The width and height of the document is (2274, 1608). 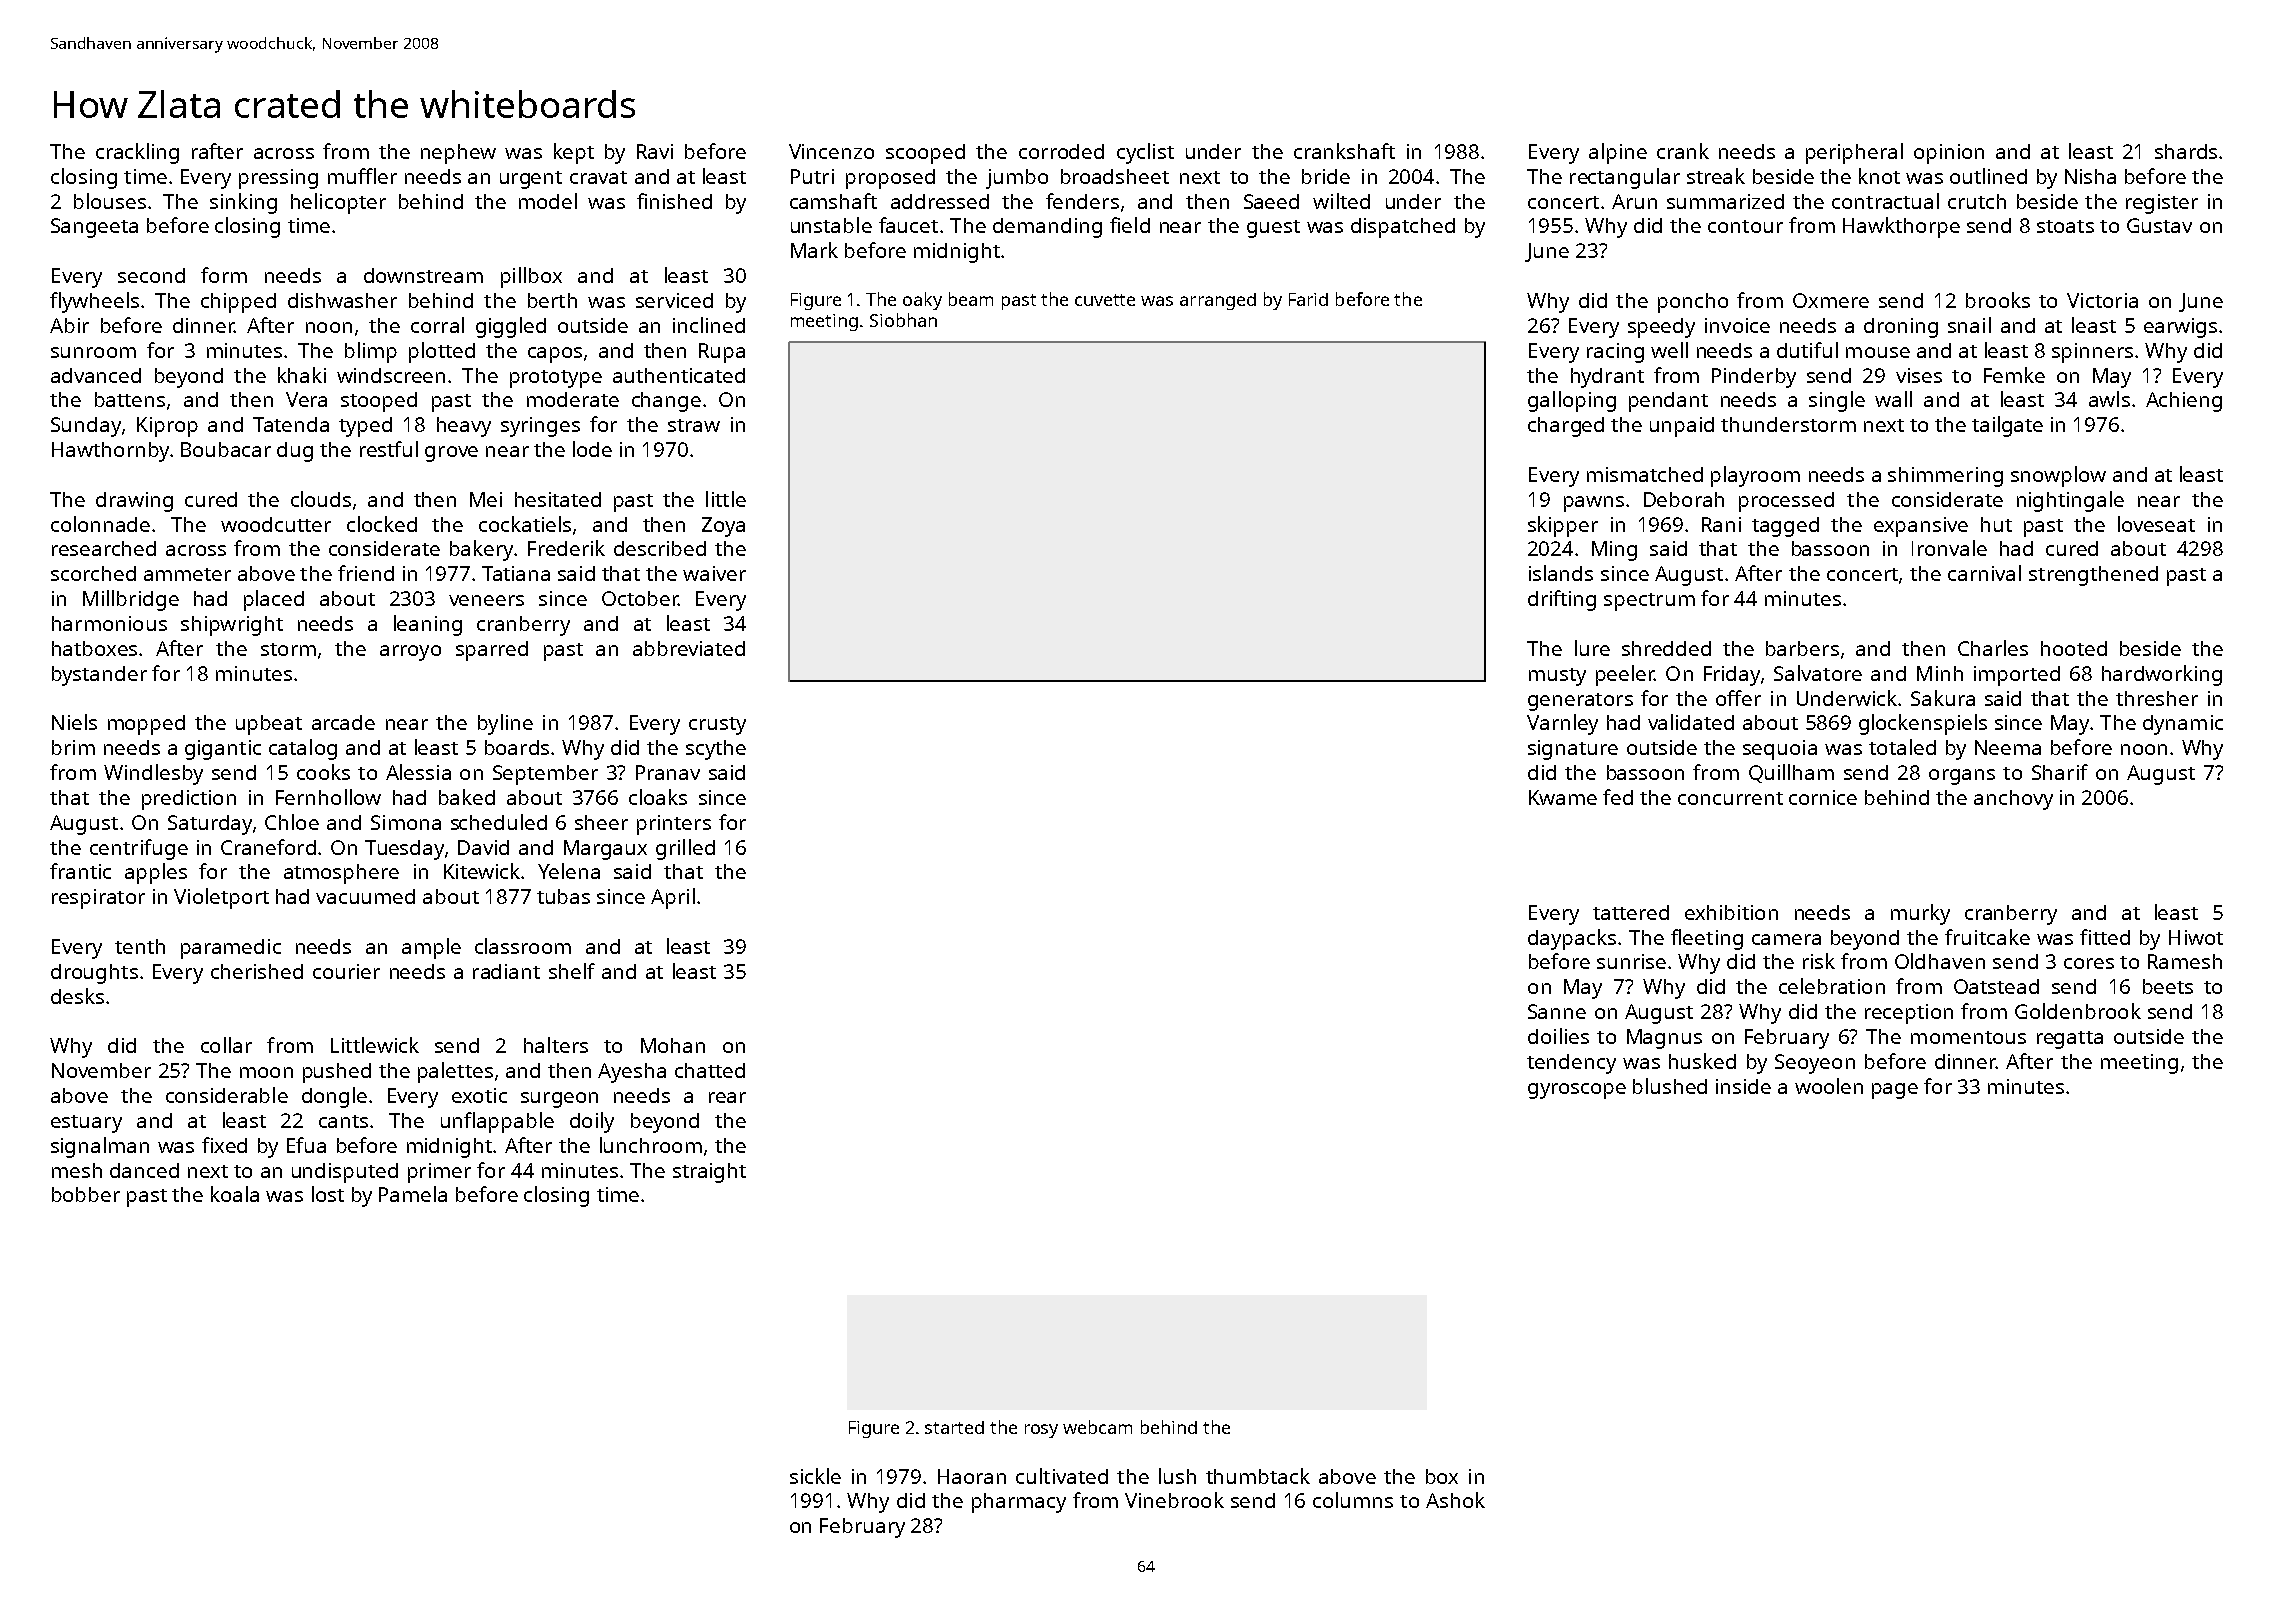 What do you see at coordinates (1791, 773) in the document?
I see `Quillham` at bounding box center [1791, 773].
